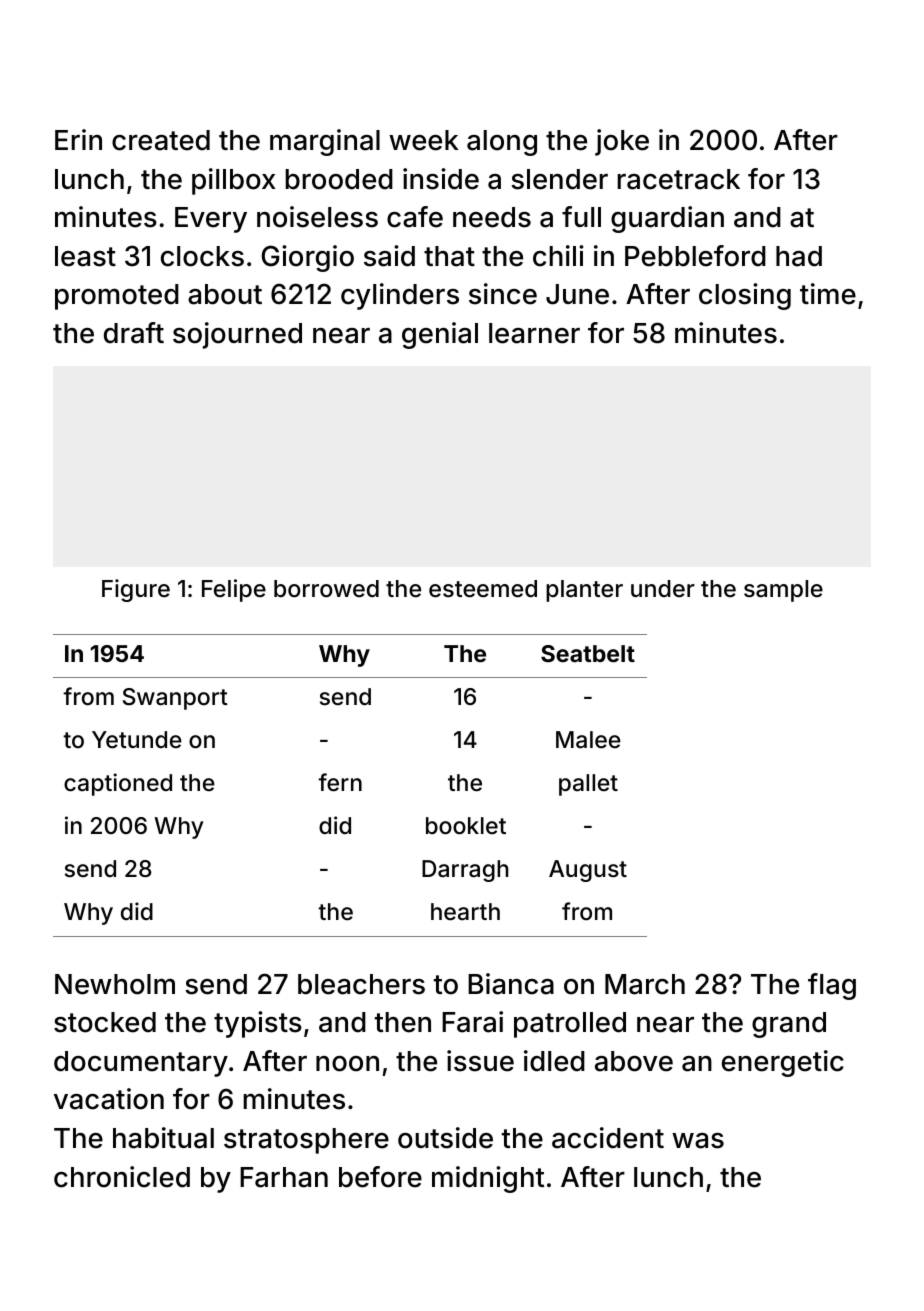 The image size is (924, 1311). I want to click on had, so click(799, 256).
